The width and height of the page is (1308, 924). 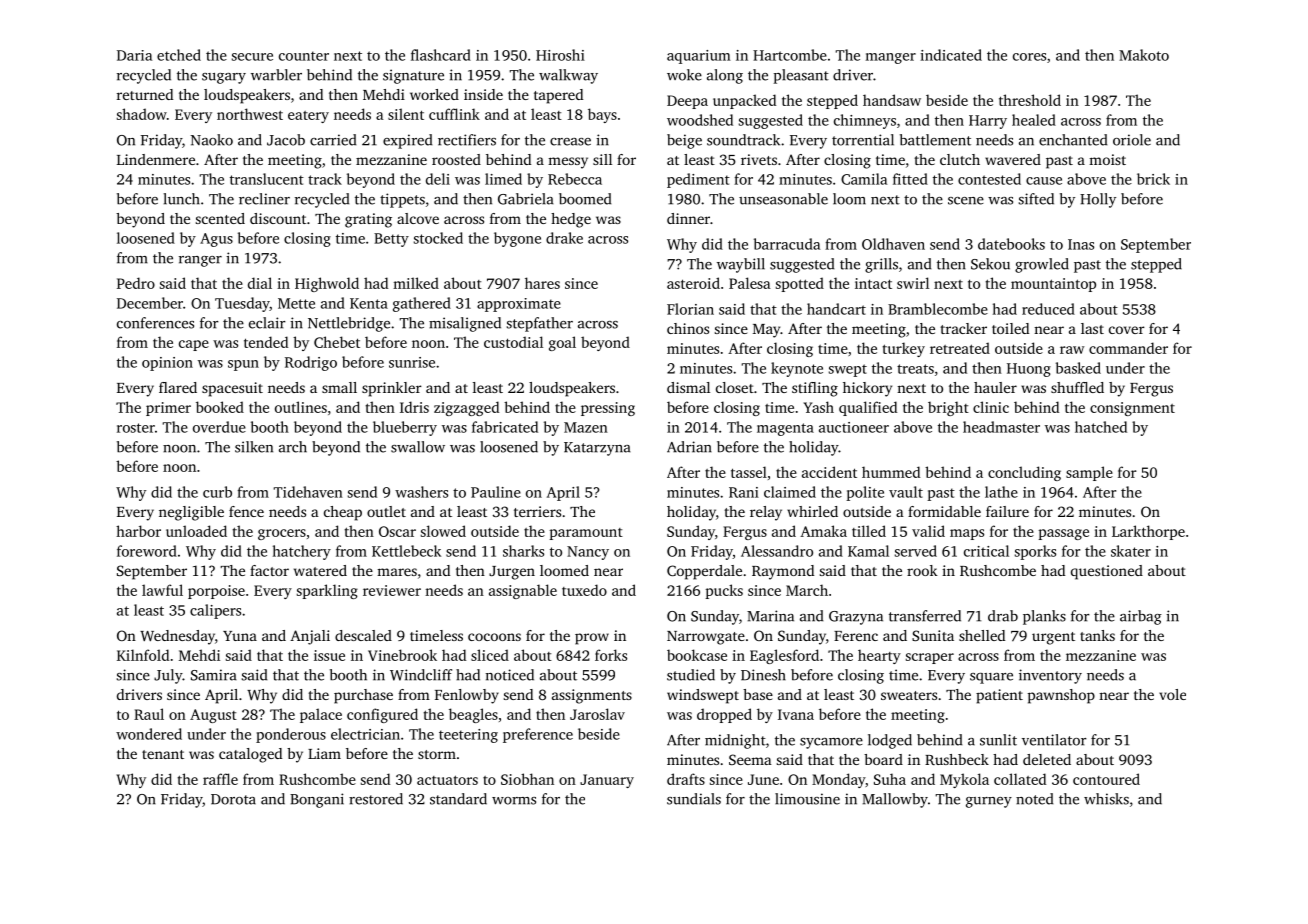 What do you see at coordinates (790, 55) in the page?
I see `Hartcombe` at bounding box center [790, 55].
